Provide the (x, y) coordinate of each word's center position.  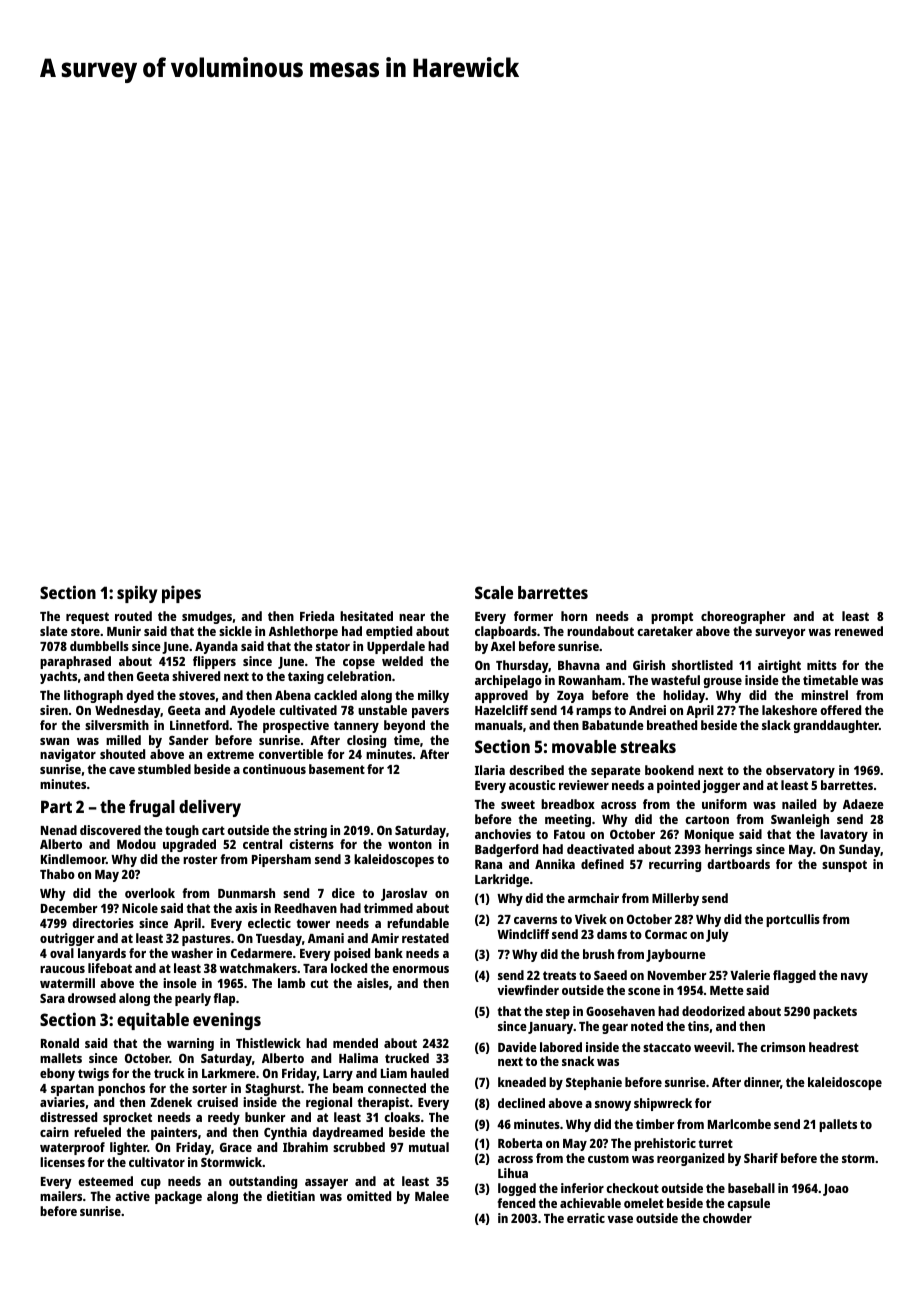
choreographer (743, 617)
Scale (494, 592)
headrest (834, 1047)
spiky (137, 594)
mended (355, 1043)
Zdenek (171, 1102)
